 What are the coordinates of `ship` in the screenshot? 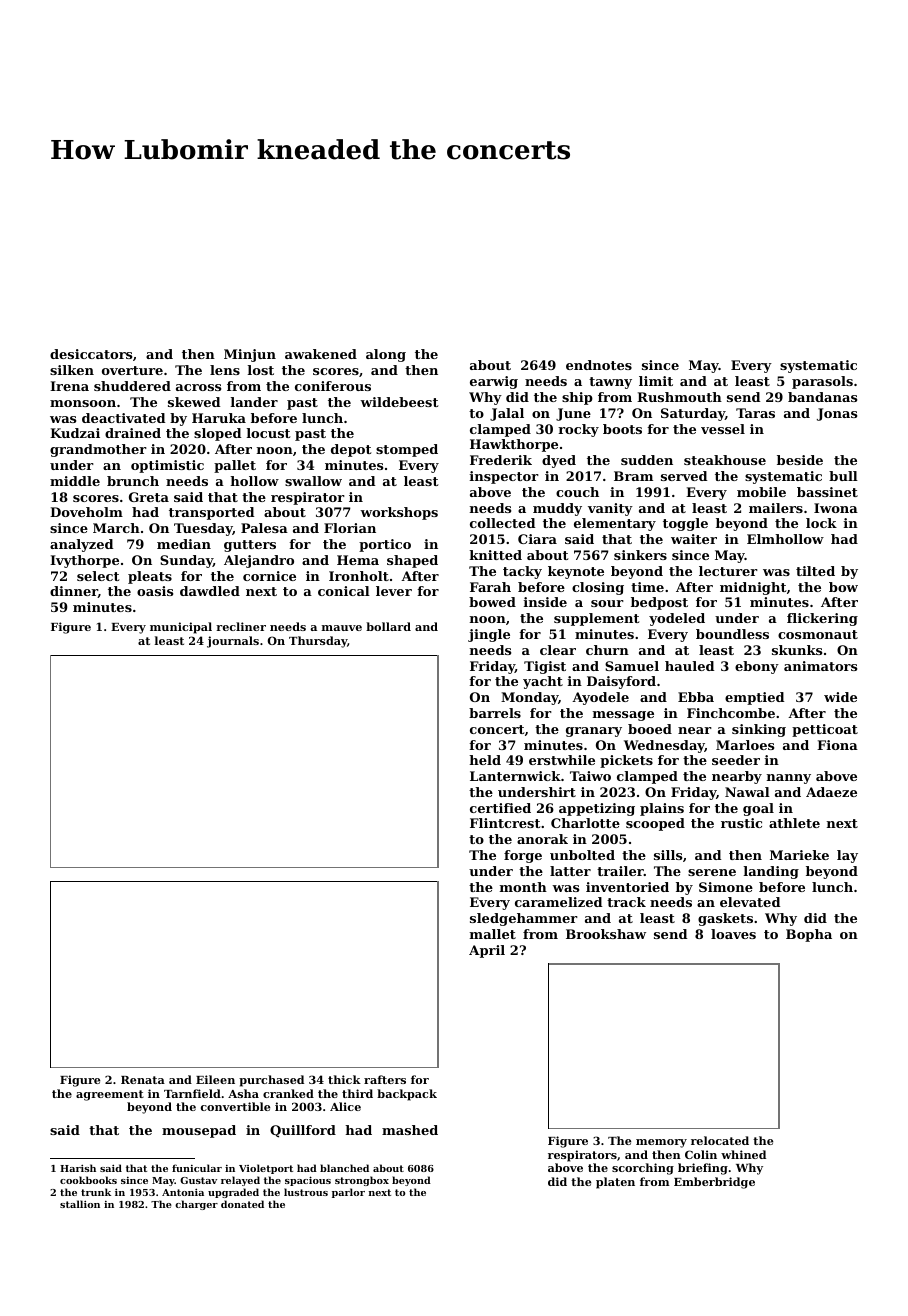 It's located at (577, 398).
